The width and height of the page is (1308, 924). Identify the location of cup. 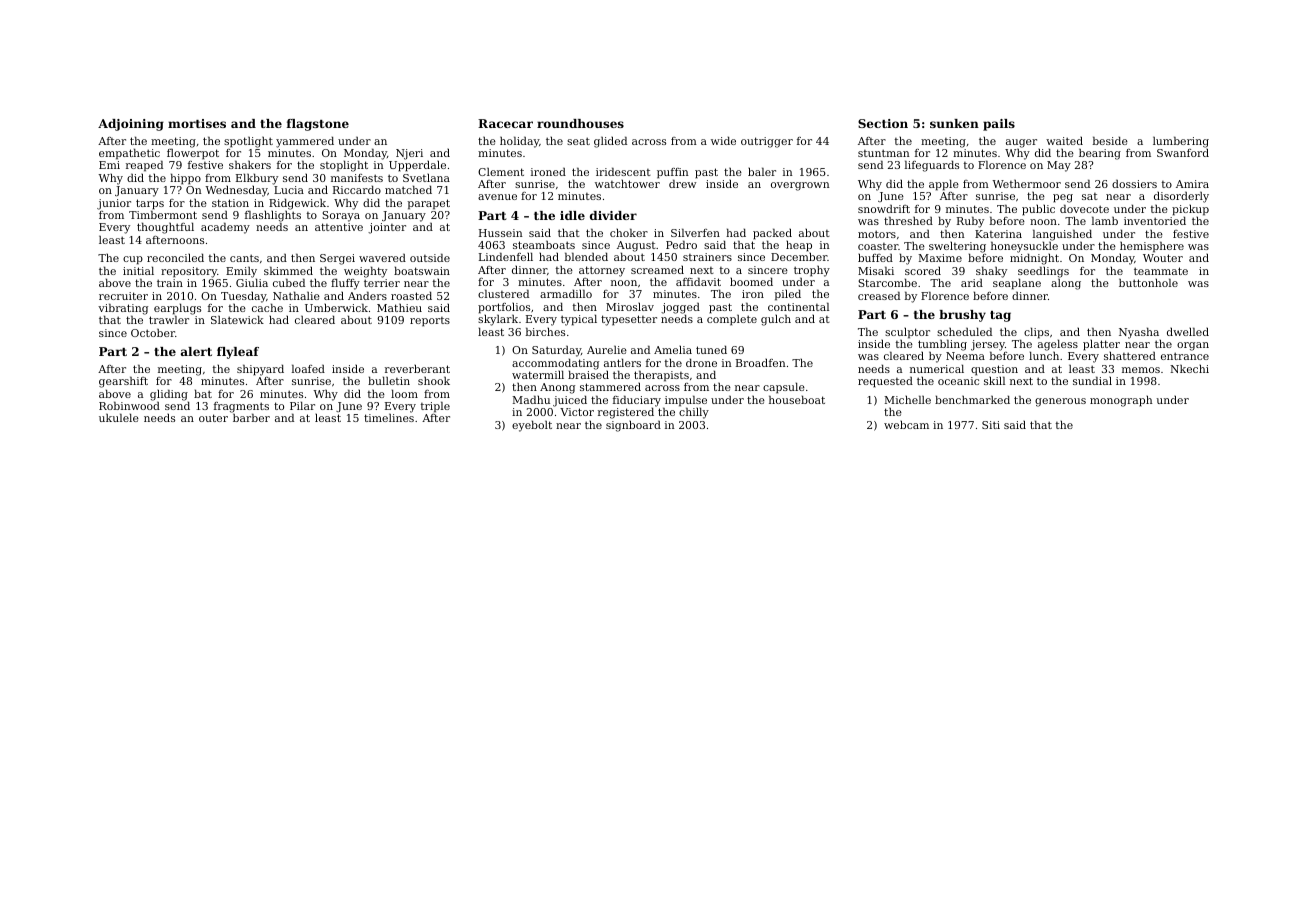
(133, 260).
